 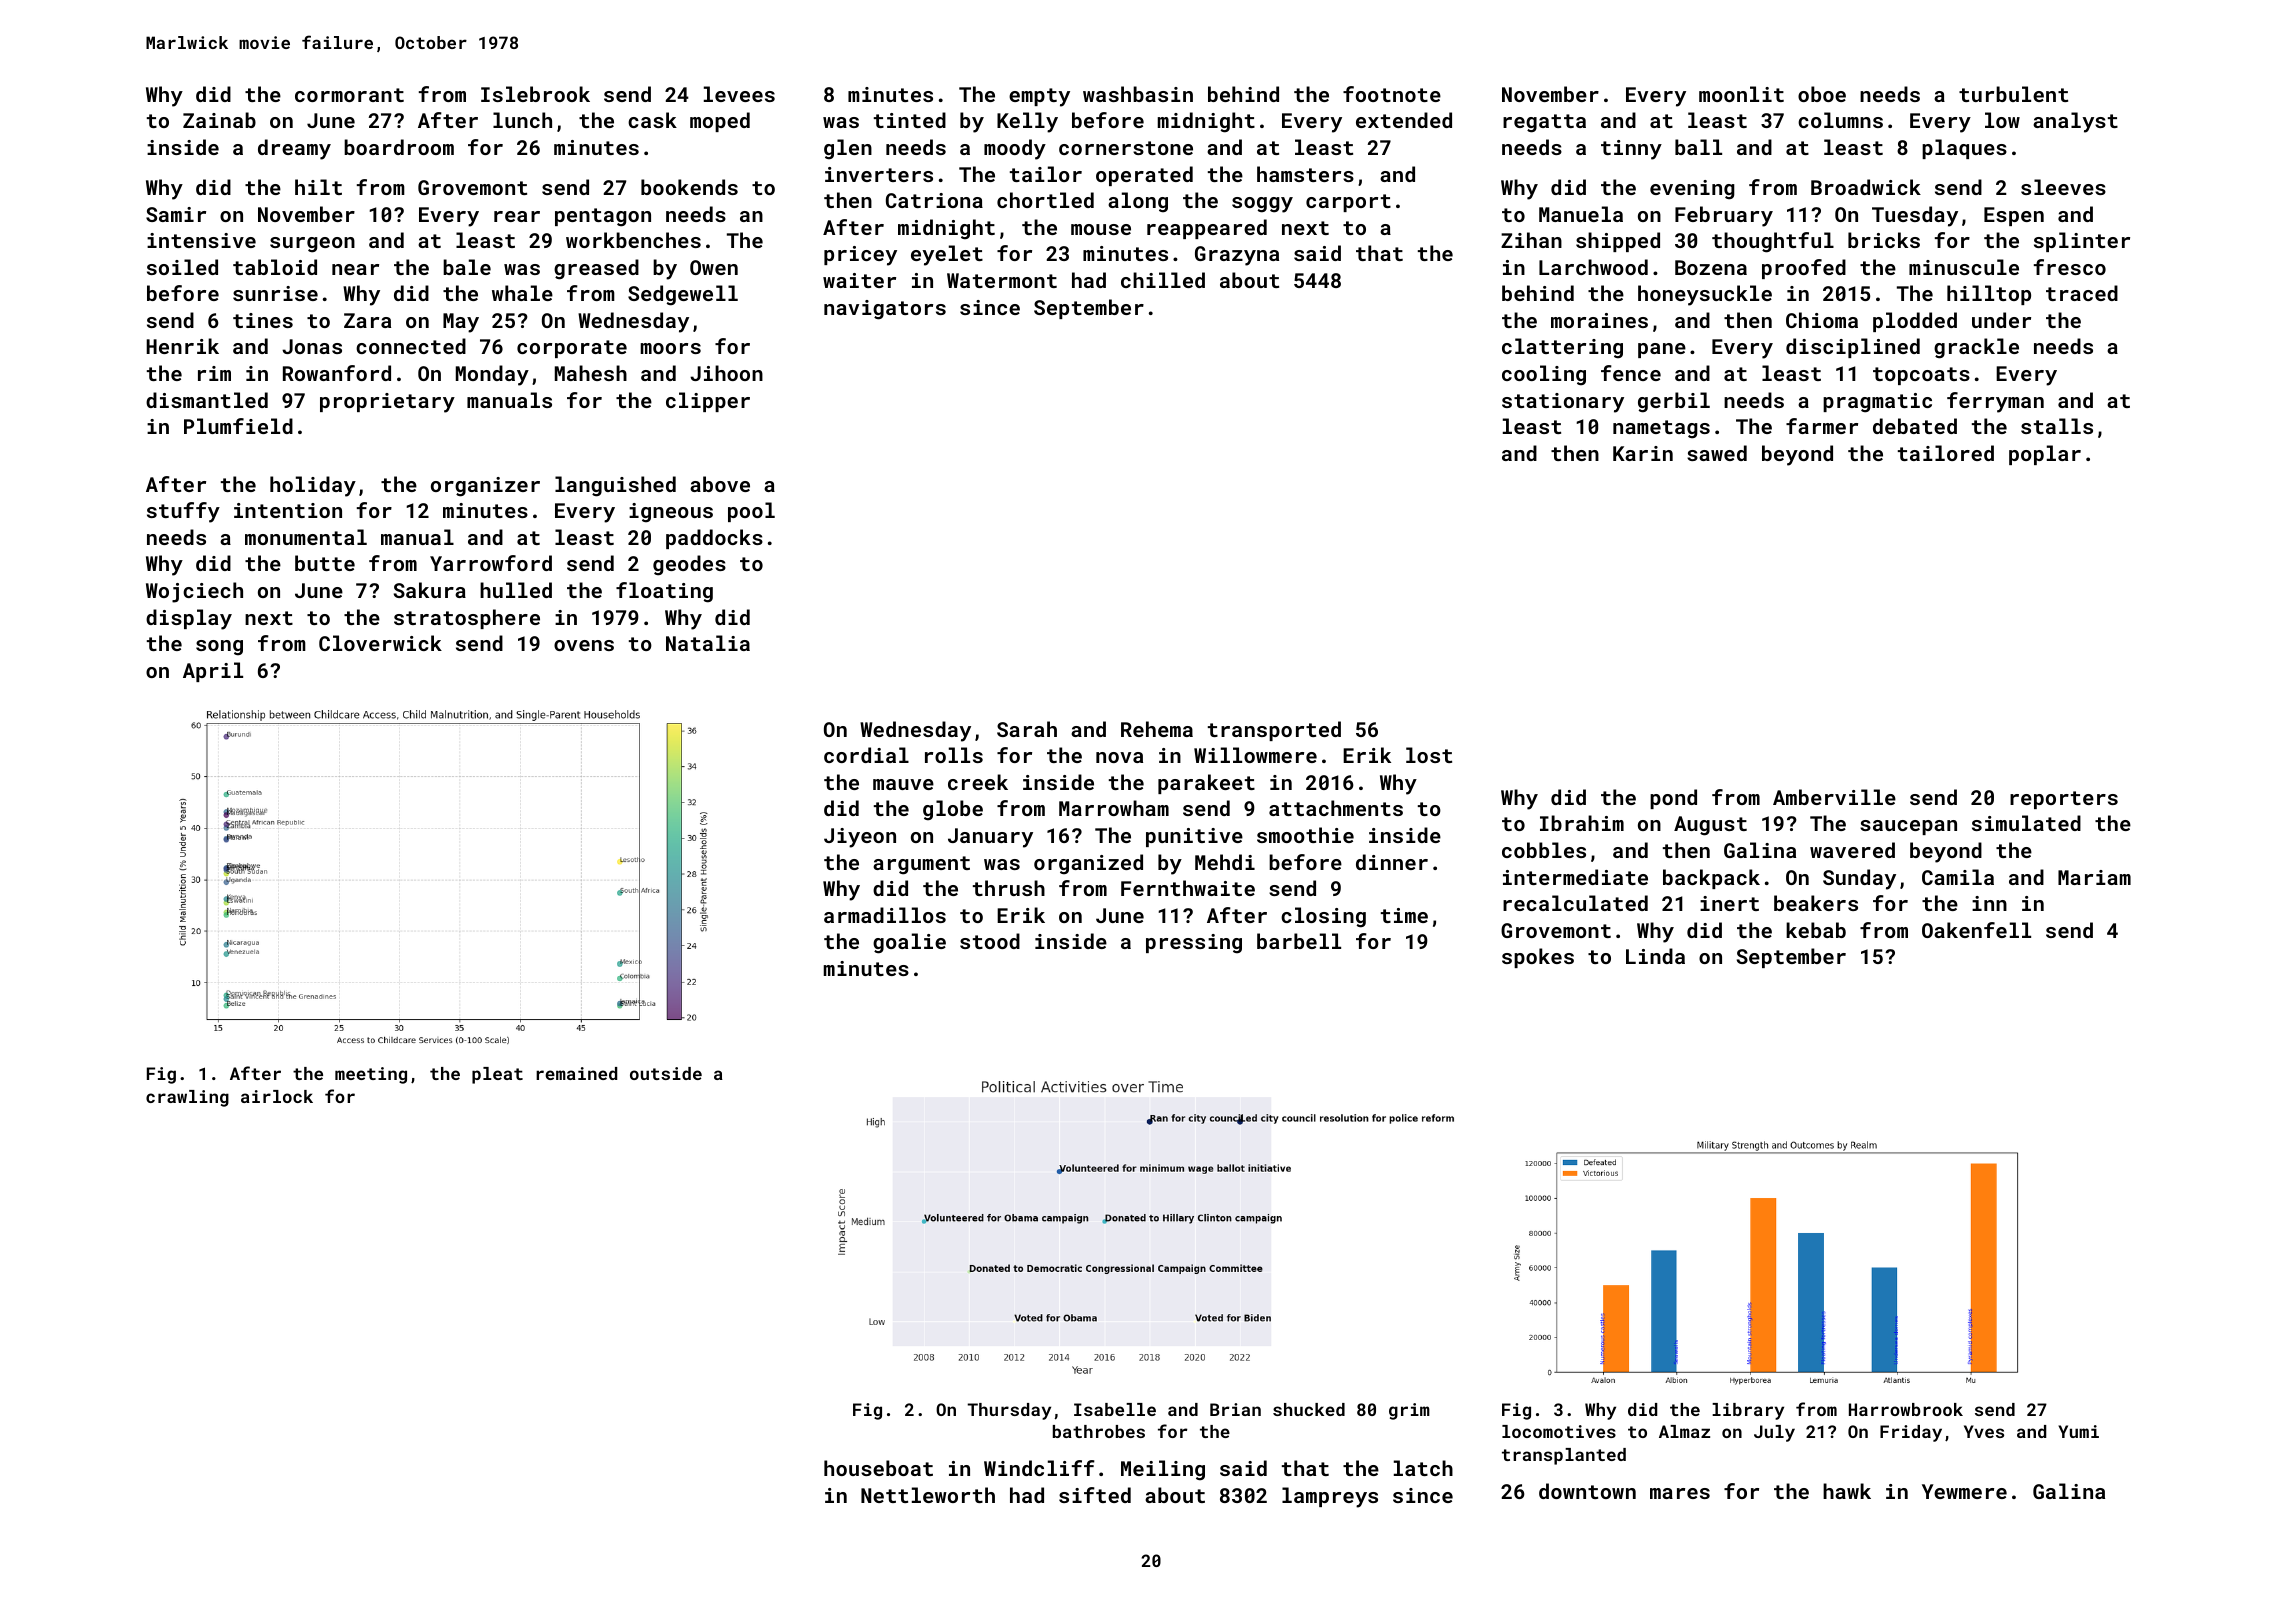 I want to click on houseboat, so click(x=878, y=1468).
